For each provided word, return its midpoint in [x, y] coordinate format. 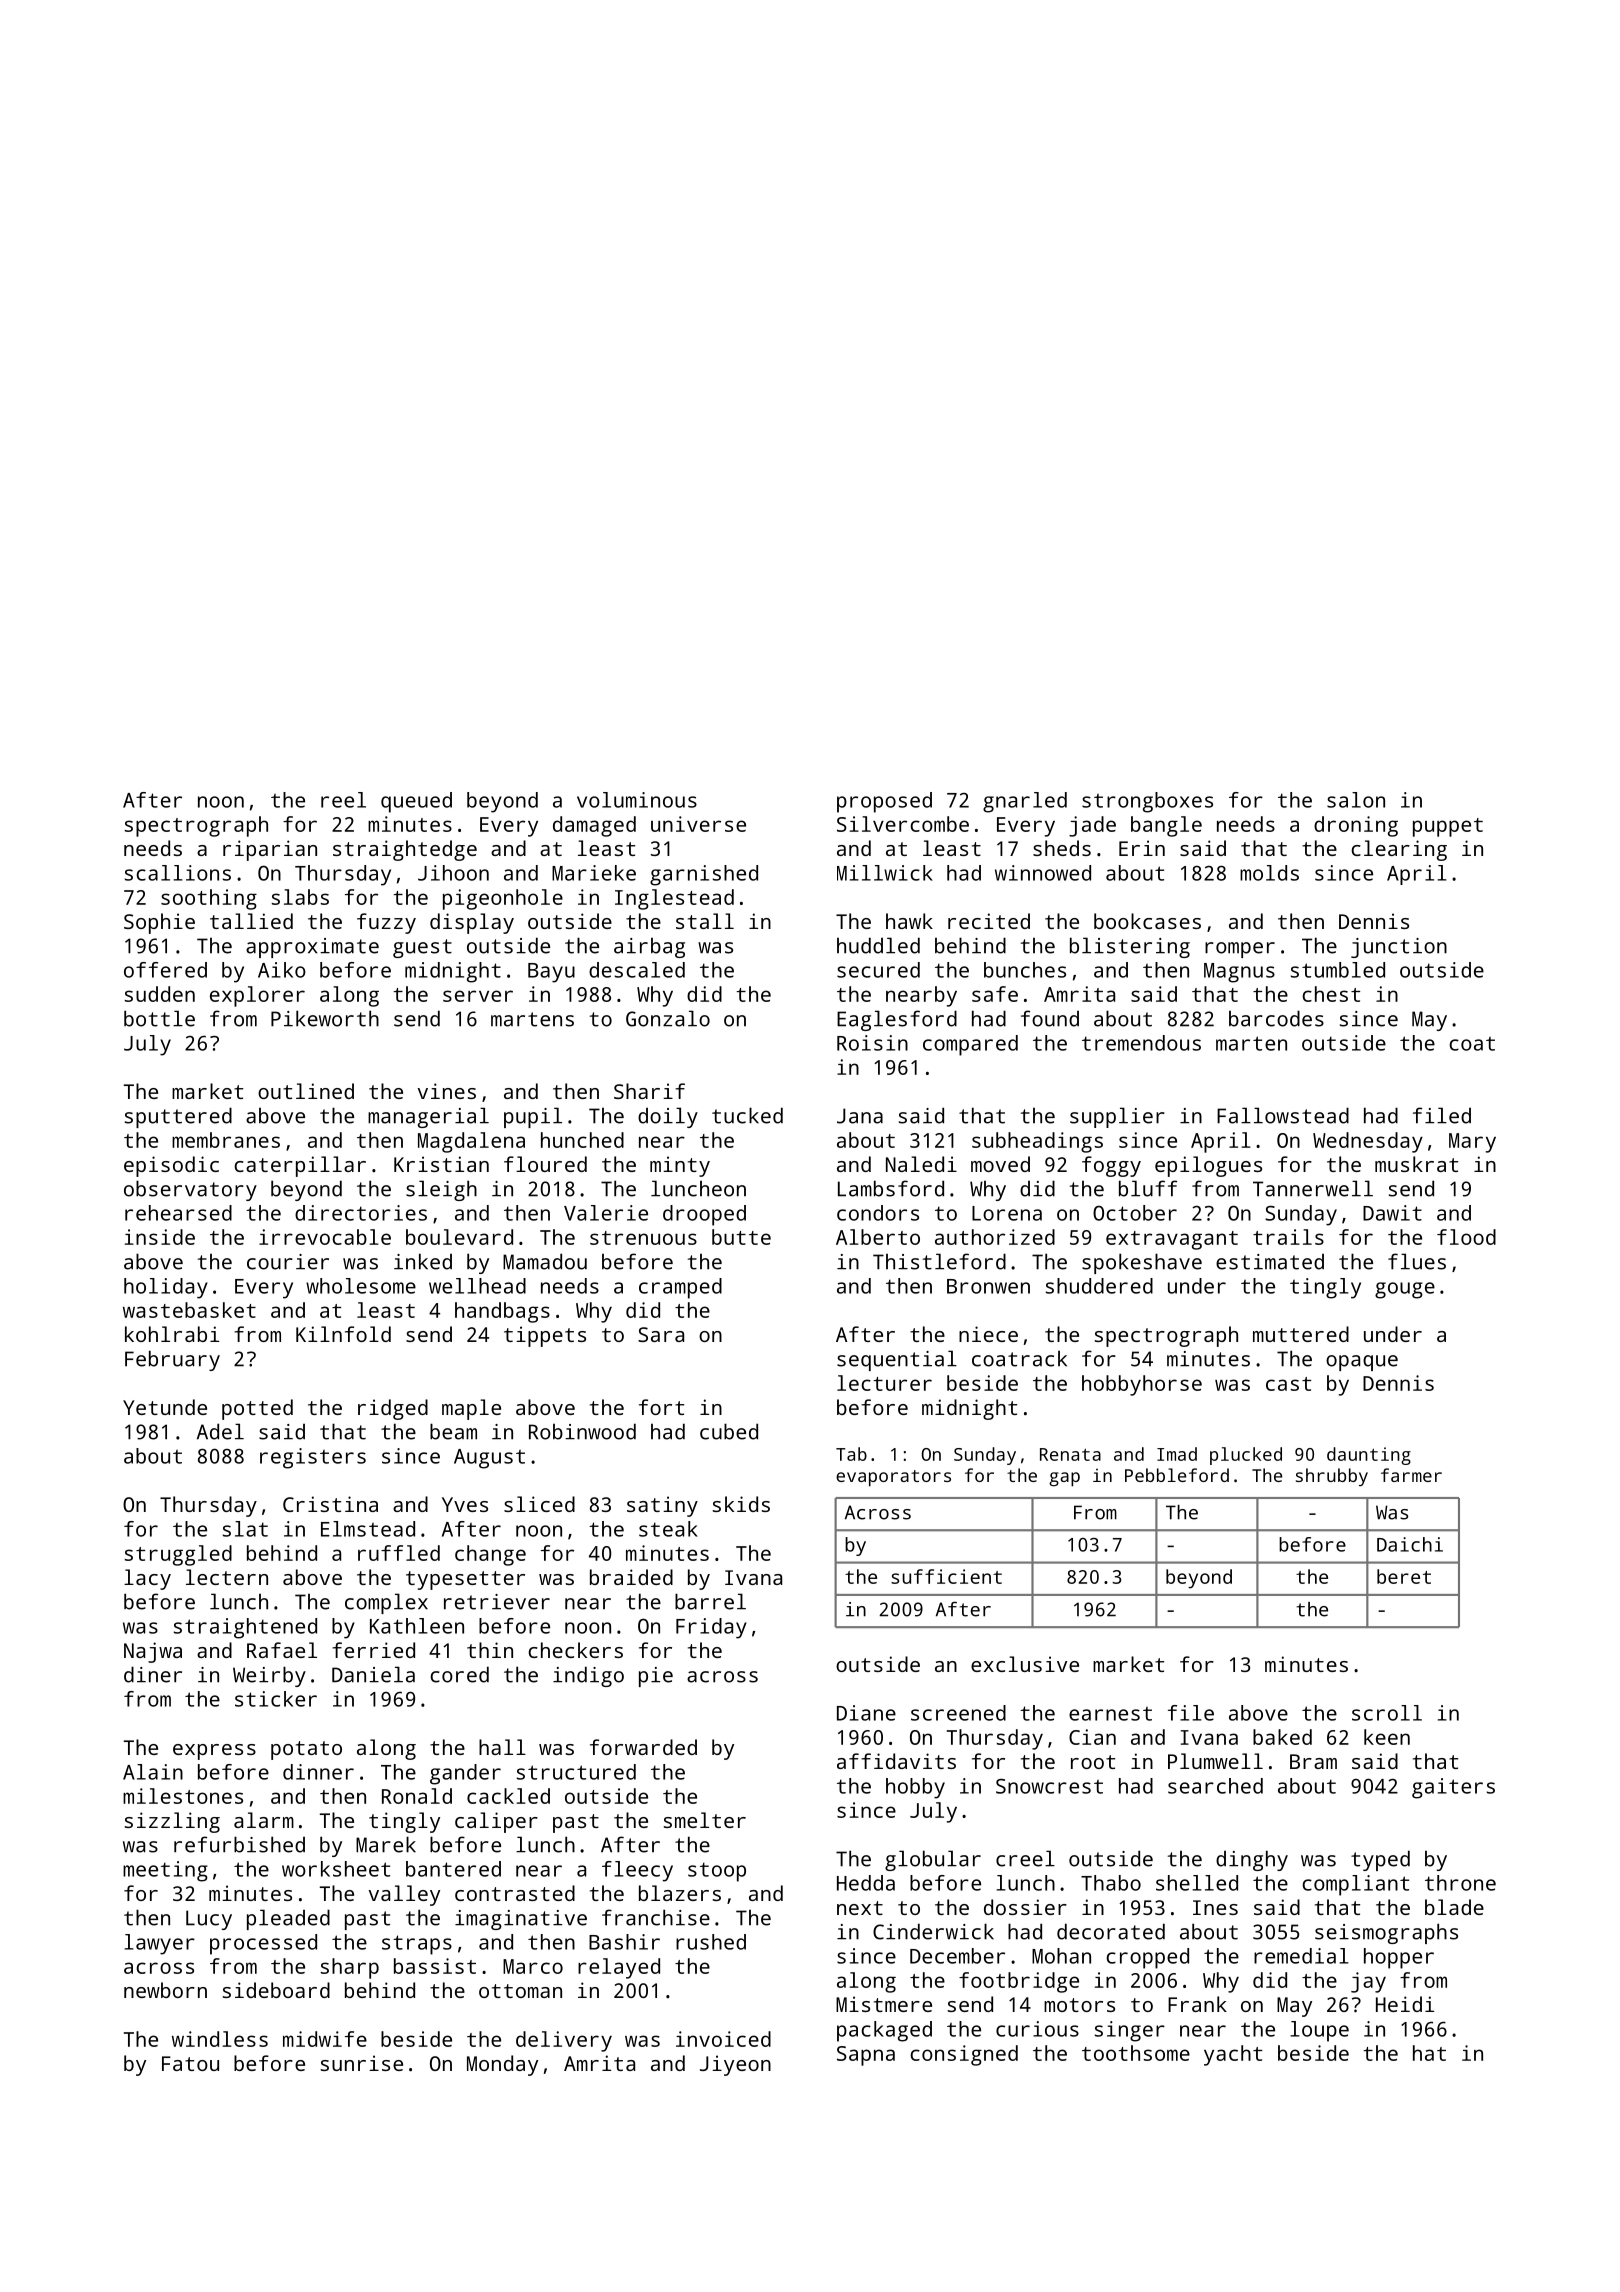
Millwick [885, 873]
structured [576, 1772]
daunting [1369, 1456]
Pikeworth [325, 1018]
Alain [153, 1772]
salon [1356, 800]
